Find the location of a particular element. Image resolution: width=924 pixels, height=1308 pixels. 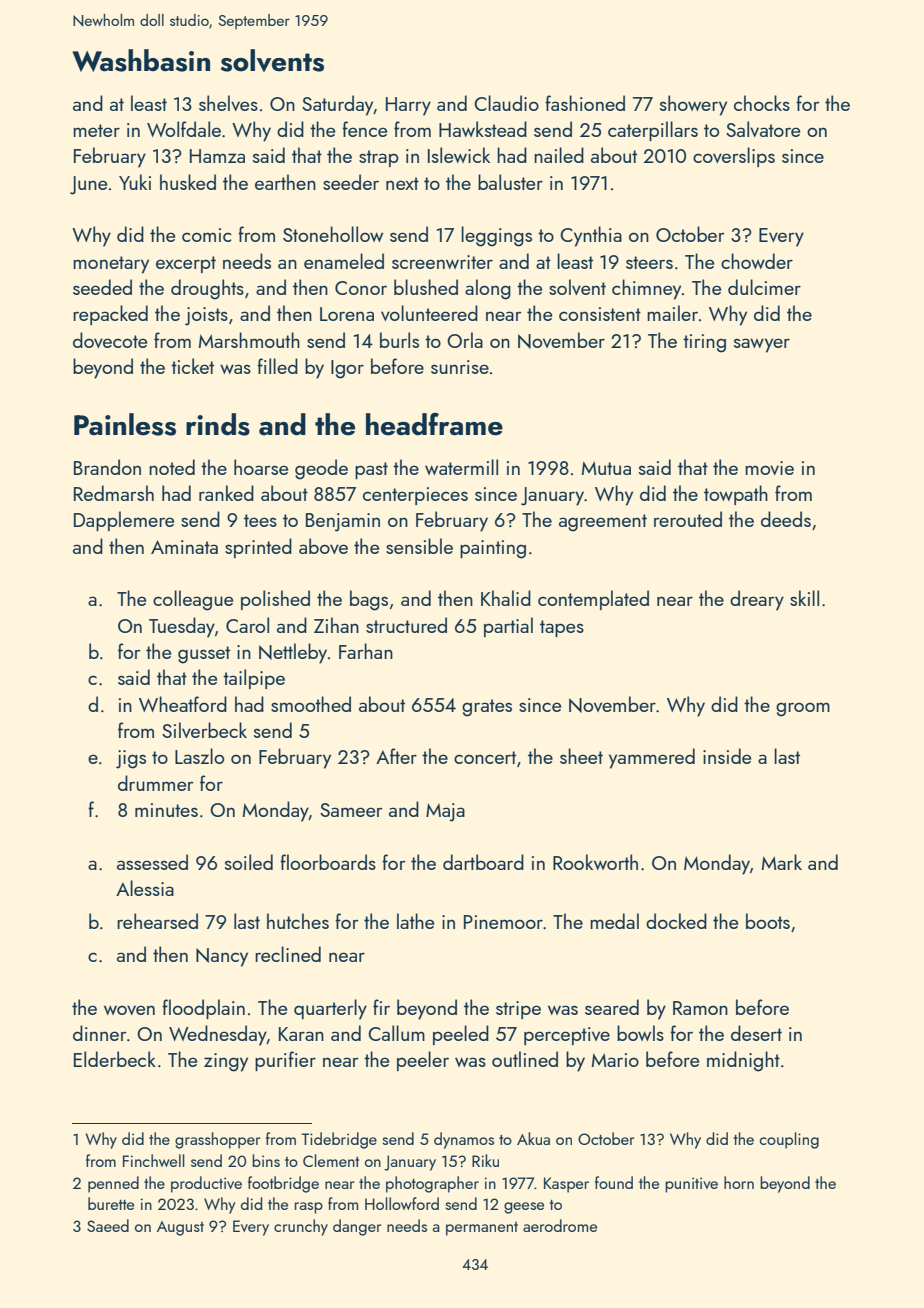

floodplain is located at coordinates (203, 1009).
